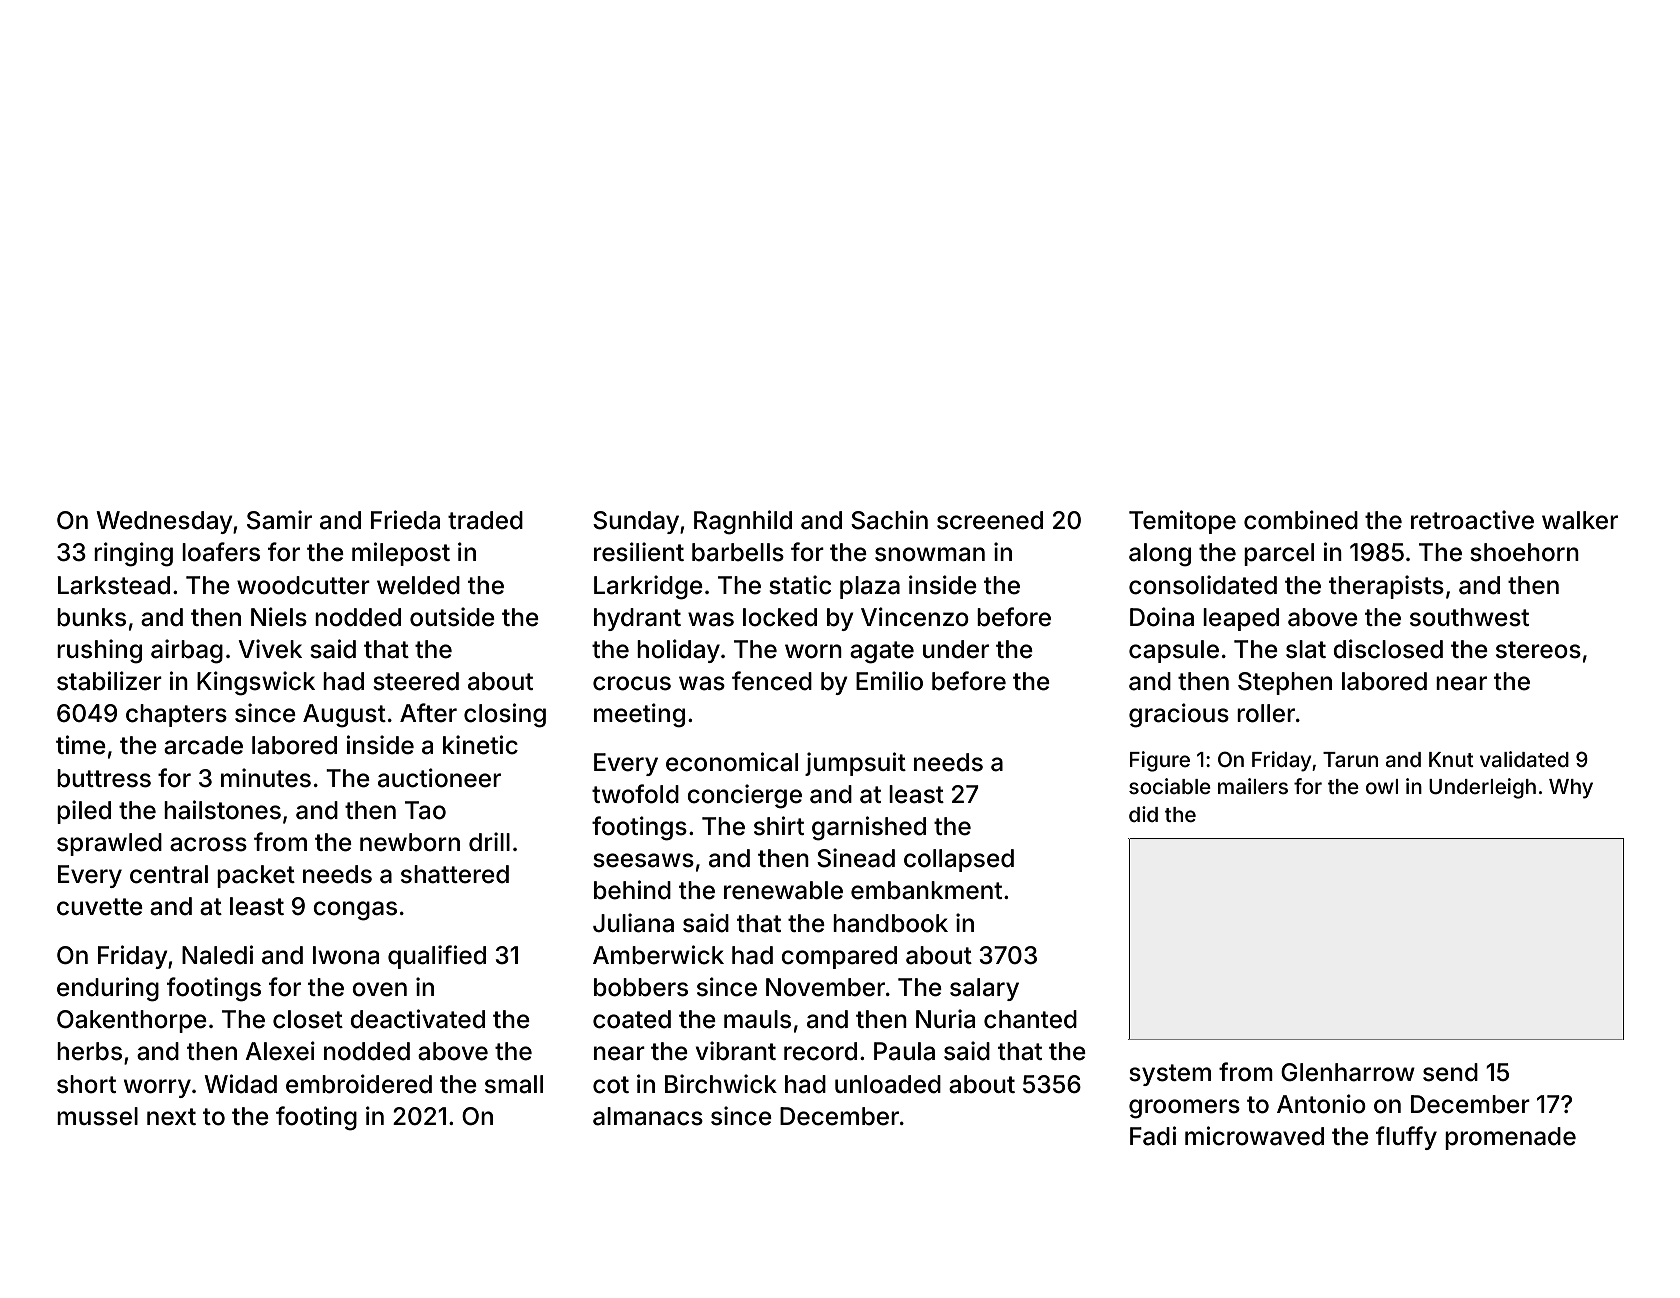  Describe the element at coordinates (176, 715) in the screenshot. I see `chapters` at that location.
